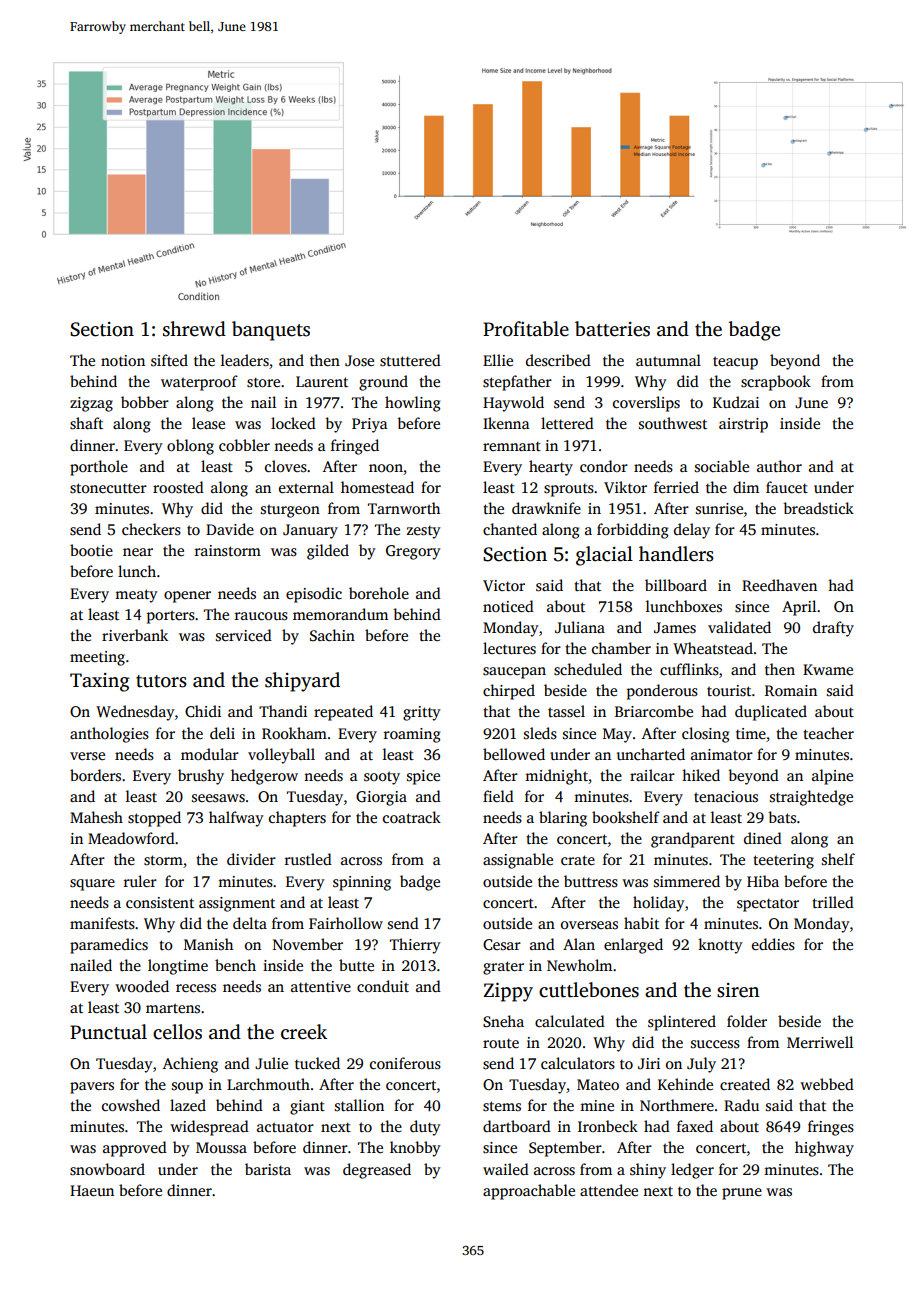  Describe the element at coordinates (283, 711) in the page. I see `Thandi` at that location.
